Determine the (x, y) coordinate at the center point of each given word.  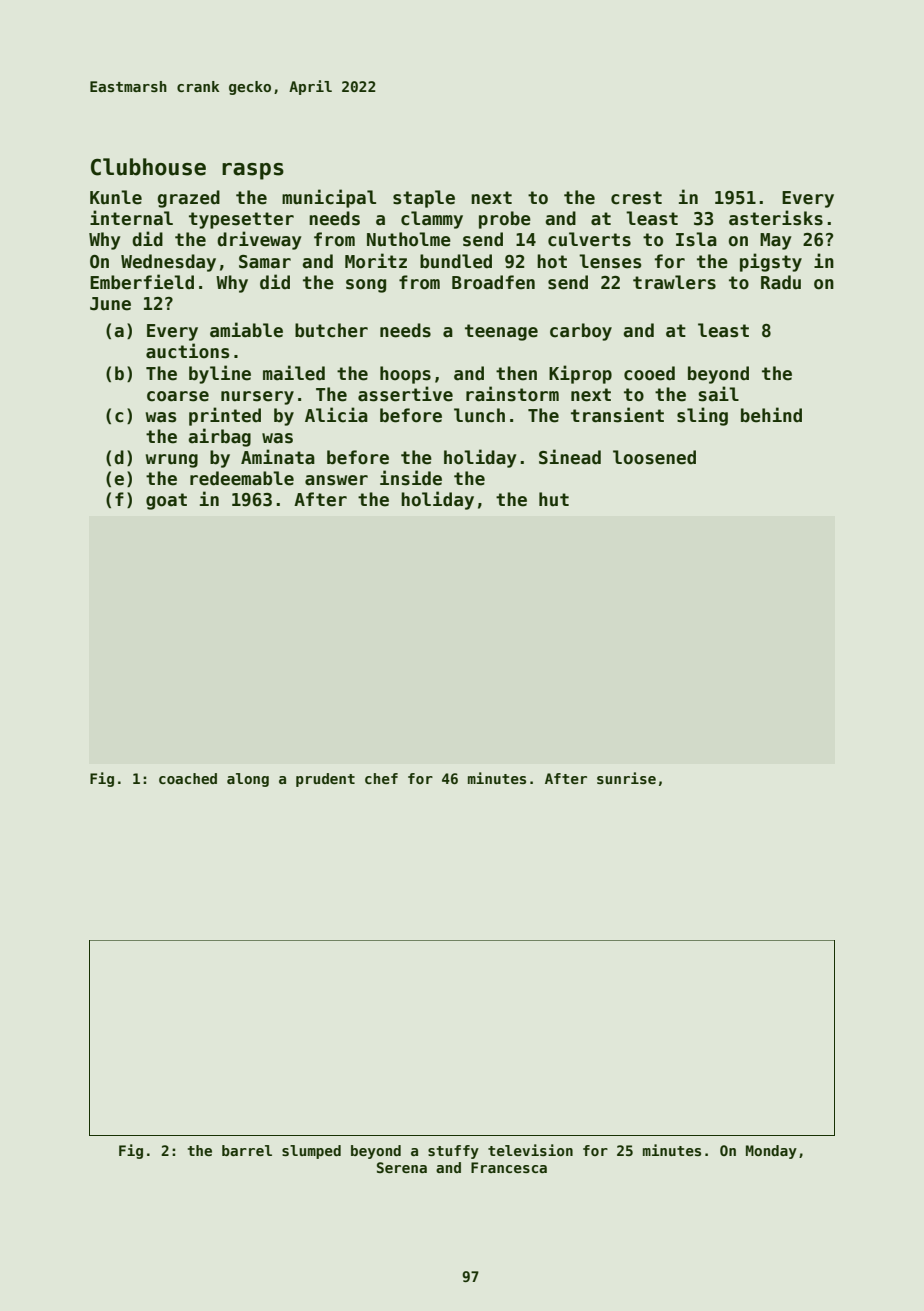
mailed (294, 373)
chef (381, 778)
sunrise (626, 778)
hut (554, 499)
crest (636, 198)
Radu (781, 282)
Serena (402, 1167)
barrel (247, 1150)
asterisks (776, 218)
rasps (253, 171)
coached (188, 778)
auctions (188, 351)
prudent (325, 780)
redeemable (242, 478)
